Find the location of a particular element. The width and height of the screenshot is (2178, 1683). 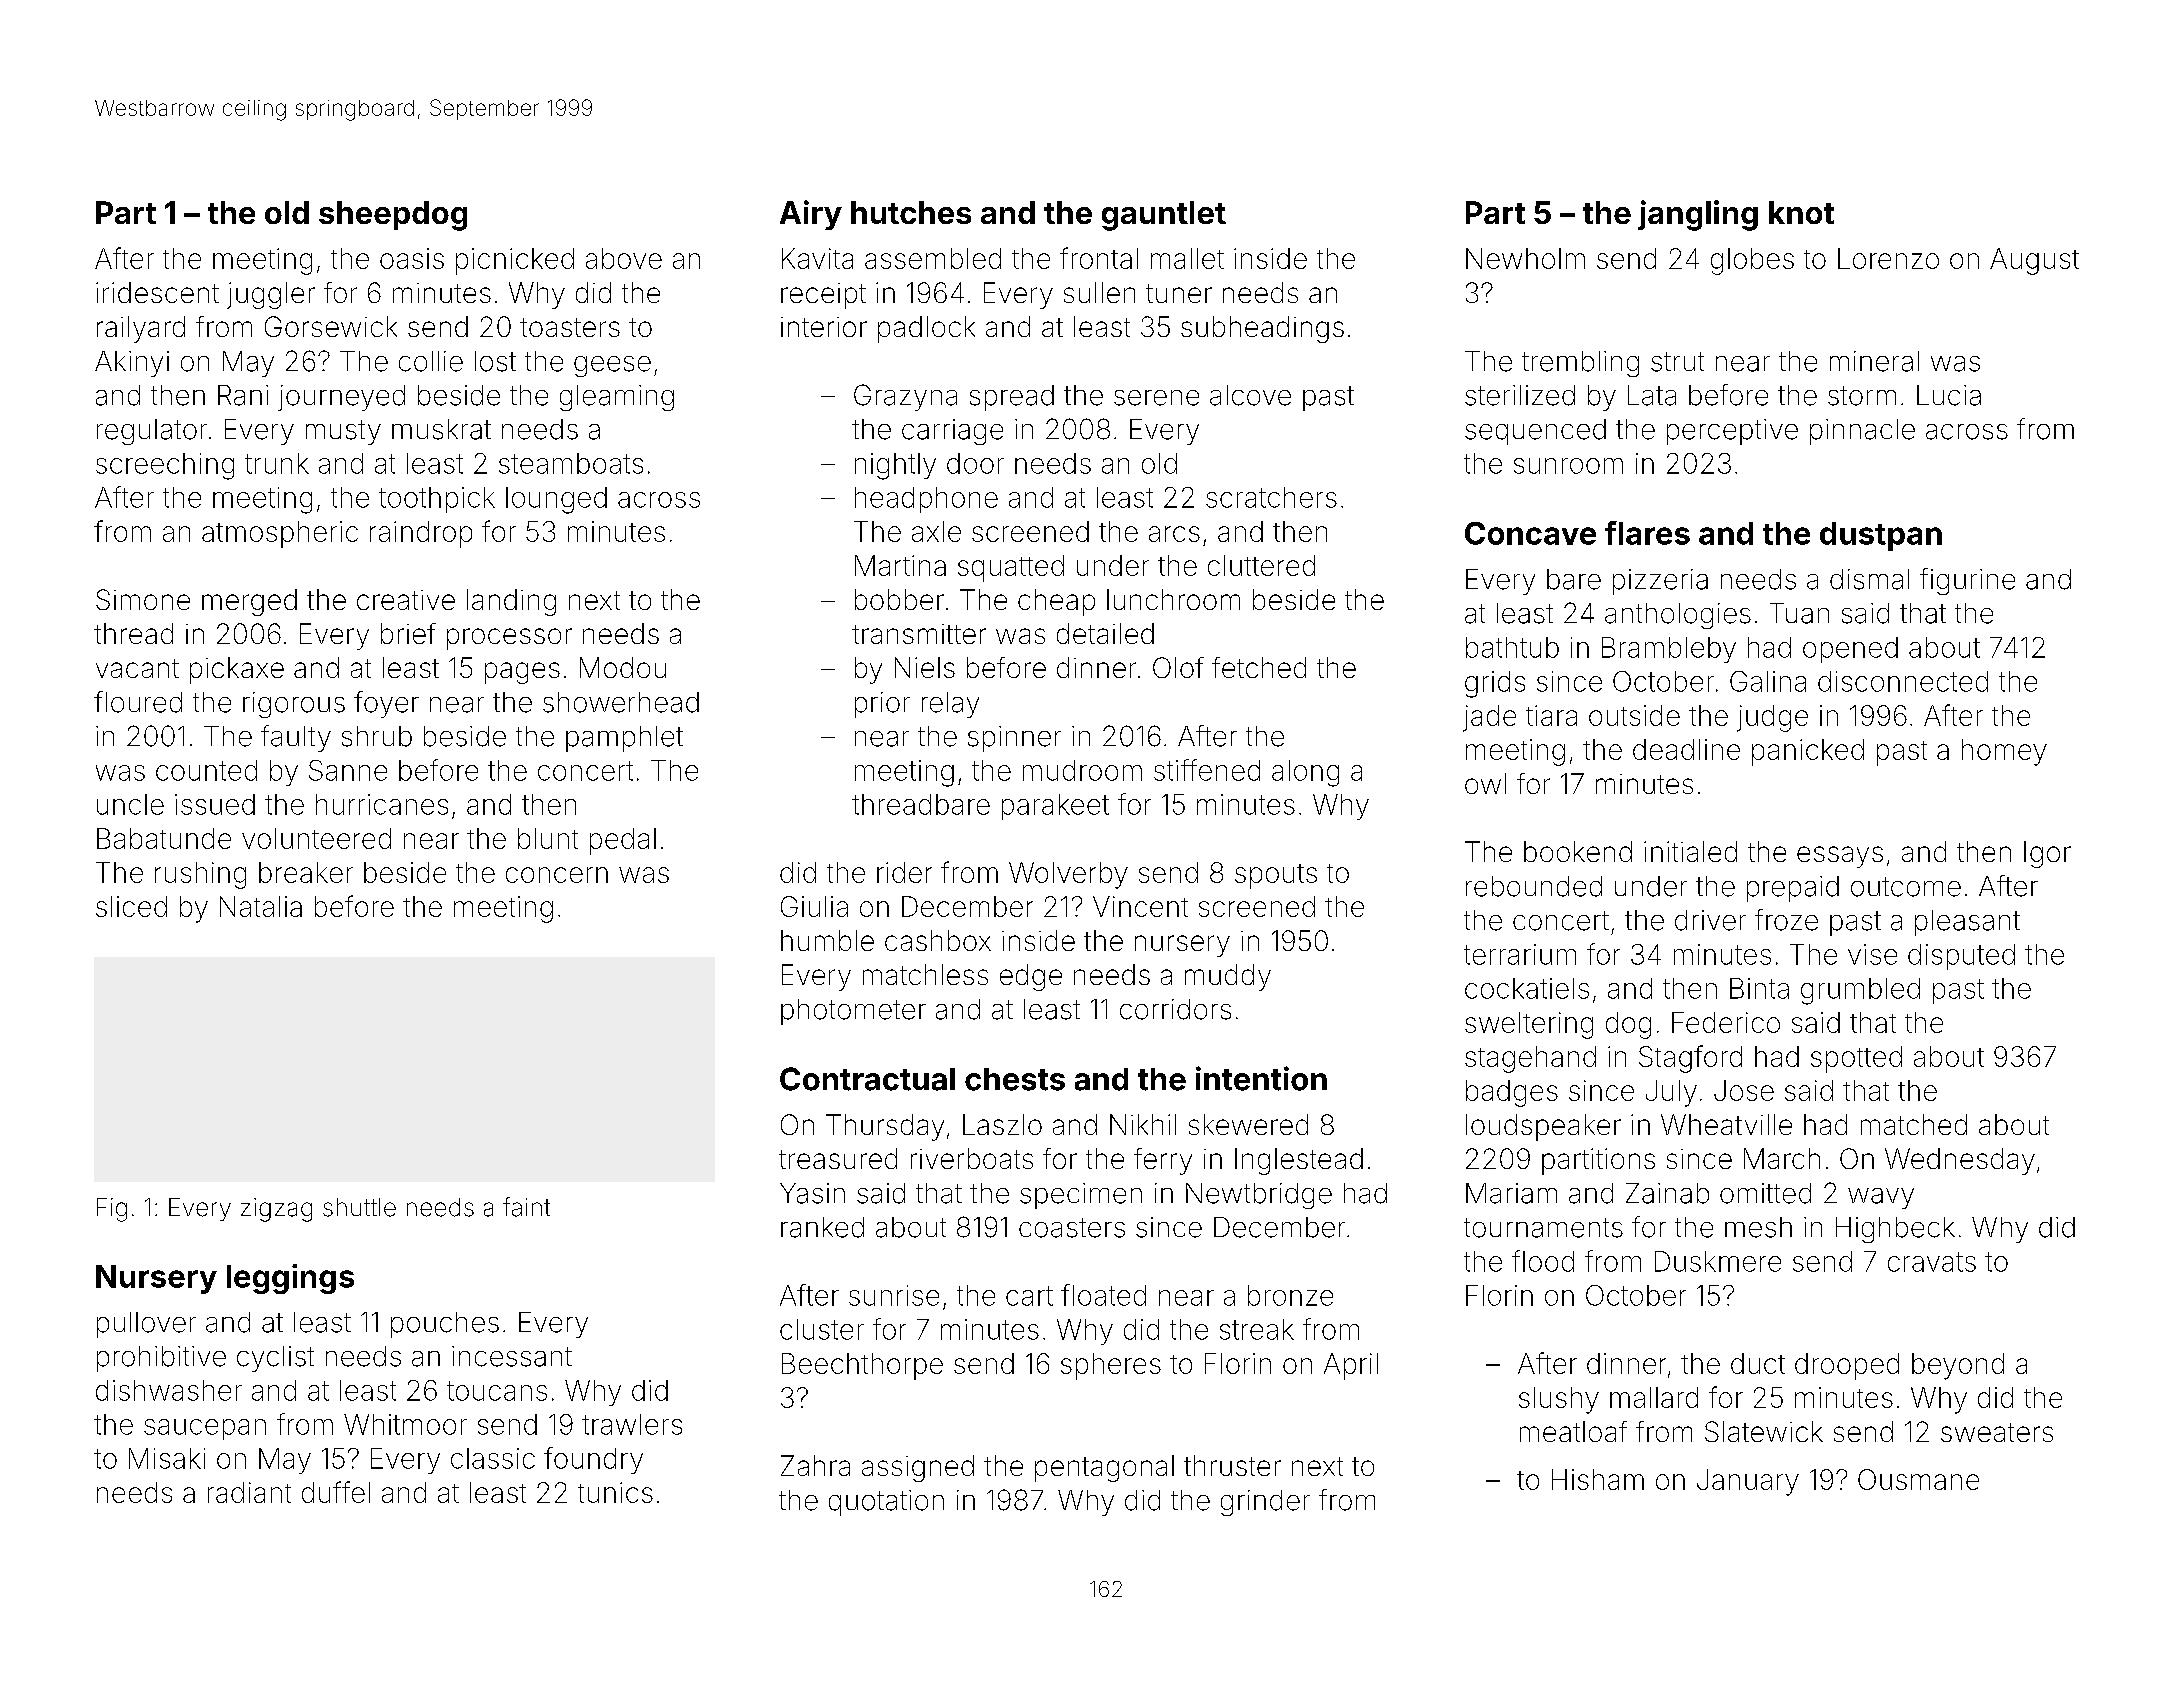

spotted is located at coordinates (1856, 1059).
